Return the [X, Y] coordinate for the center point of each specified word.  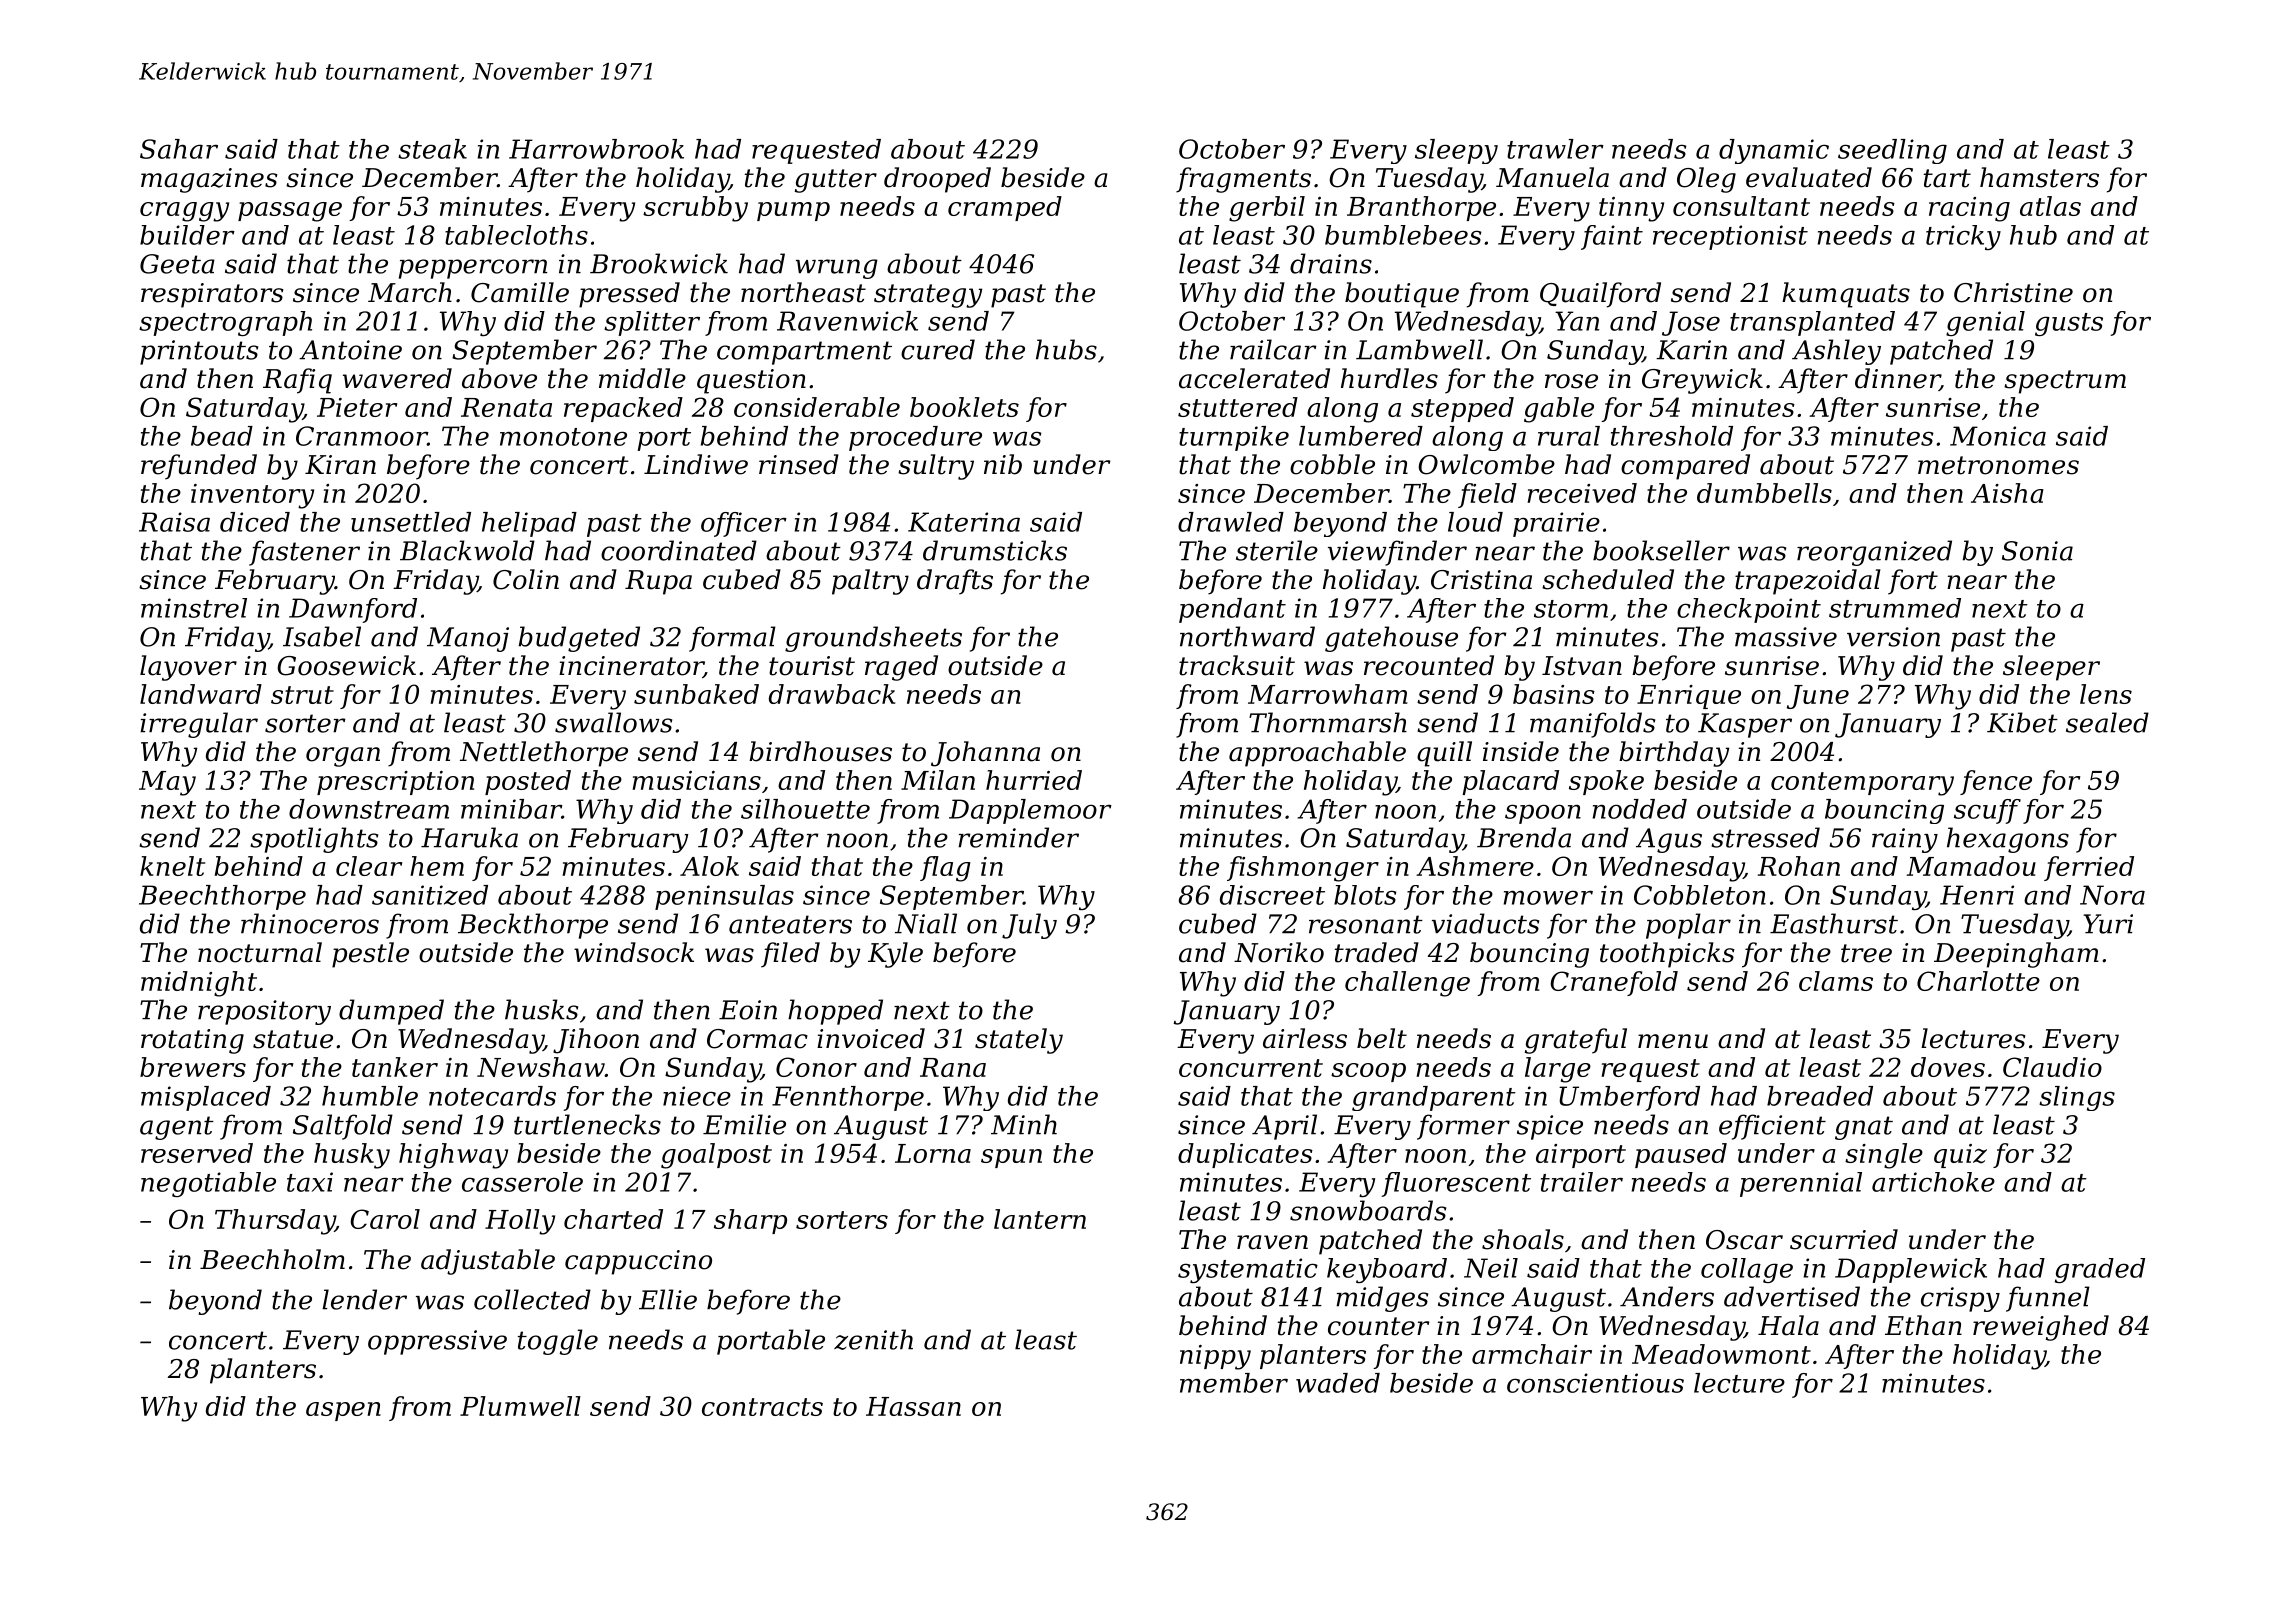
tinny [1631, 209]
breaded [1820, 1096]
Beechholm [272, 1259]
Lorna [933, 1153]
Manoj [468, 639]
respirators [212, 295]
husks [541, 1009]
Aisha [2007, 493]
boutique [1402, 295]
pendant [1232, 610]
